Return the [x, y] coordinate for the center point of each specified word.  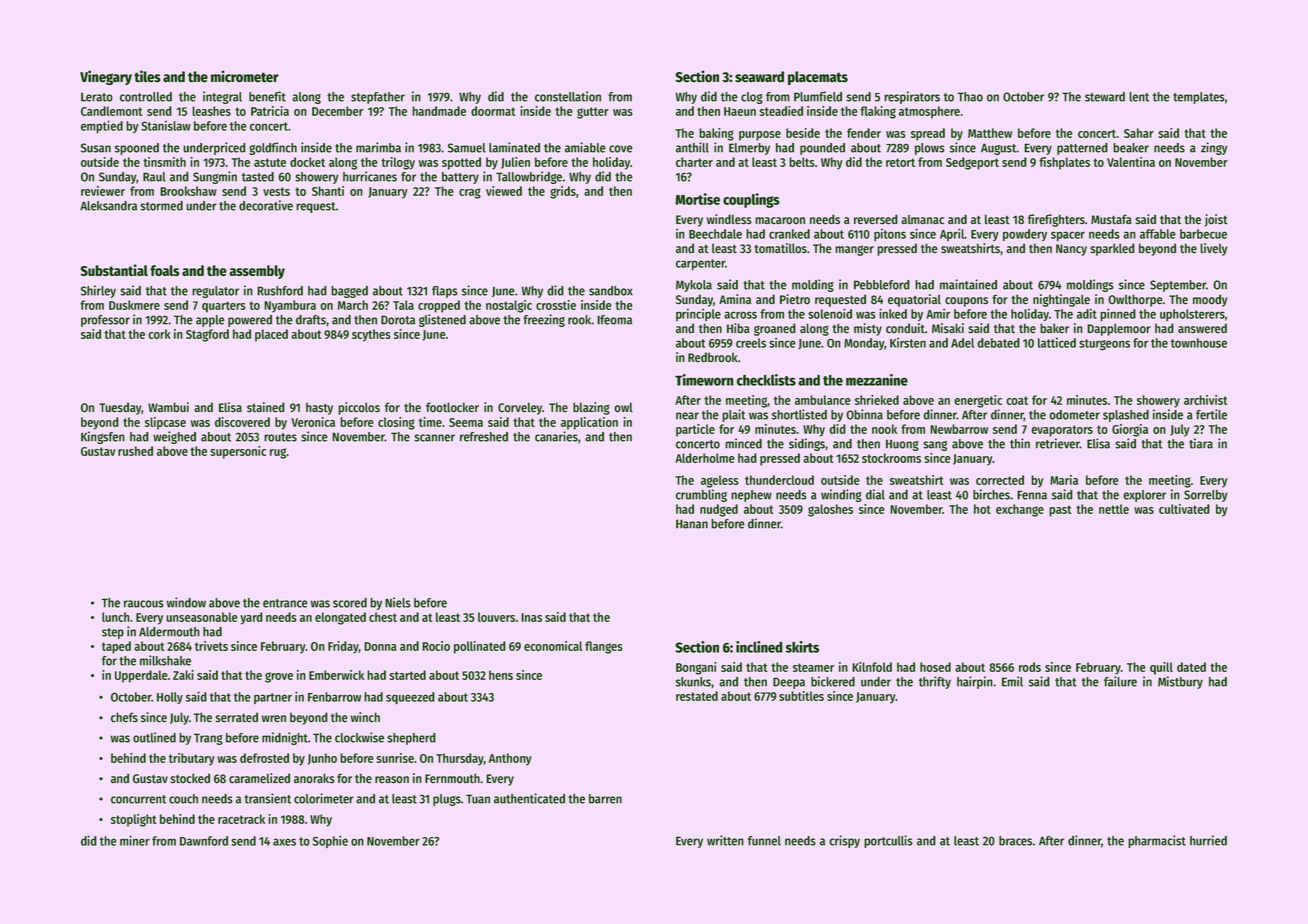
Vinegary [106, 77]
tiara [1201, 443]
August [998, 149]
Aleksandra [108, 206]
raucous [144, 604]
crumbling [701, 495]
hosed [935, 667]
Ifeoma [614, 320]
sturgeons [1104, 345]
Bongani [696, 668]
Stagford [207, 335]
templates [1198, 98]
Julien [515, 163]
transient [267, 798]
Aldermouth [169, 632]
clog [752, 98]
